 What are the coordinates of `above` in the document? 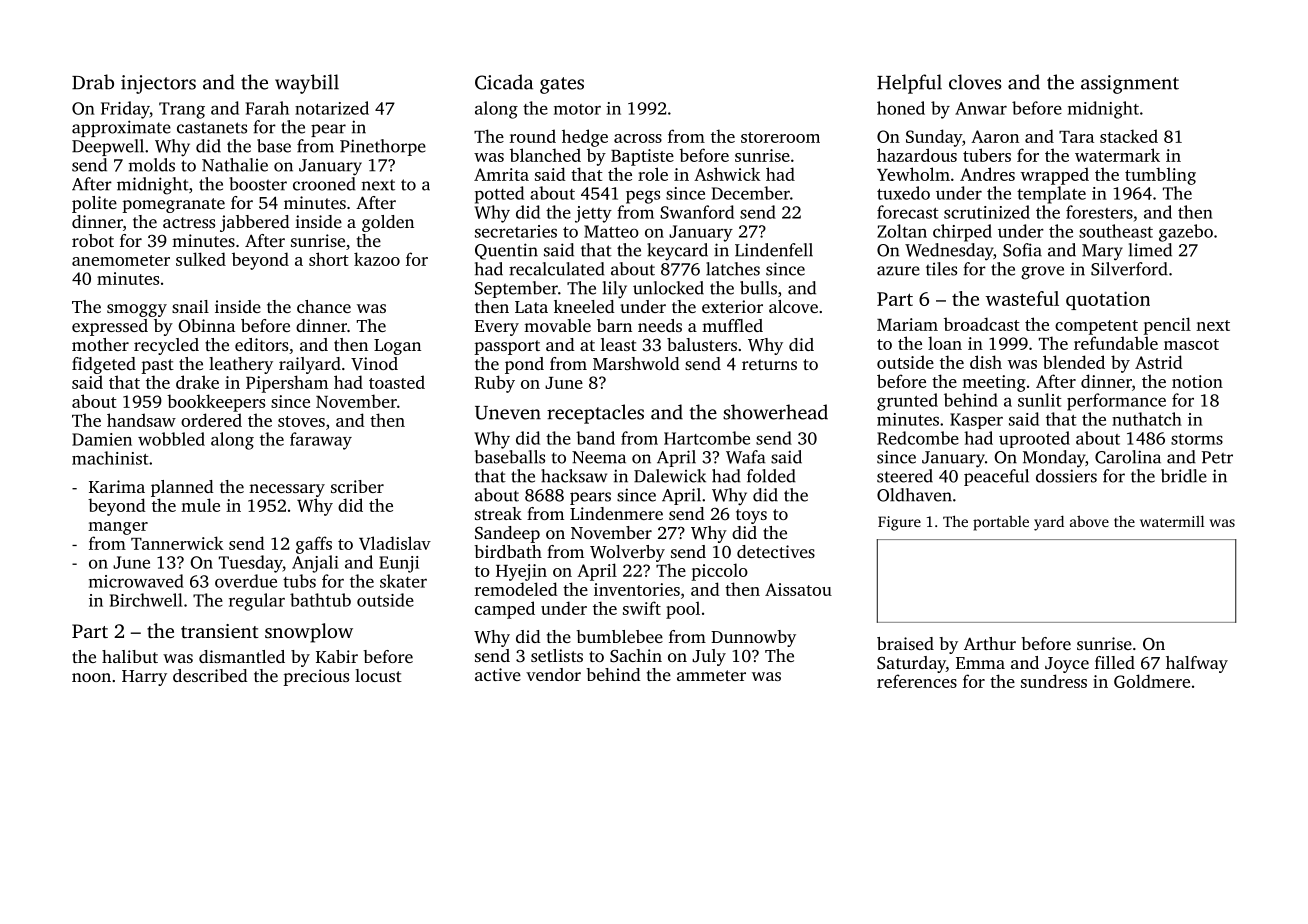 It's located at (1089, 521).
